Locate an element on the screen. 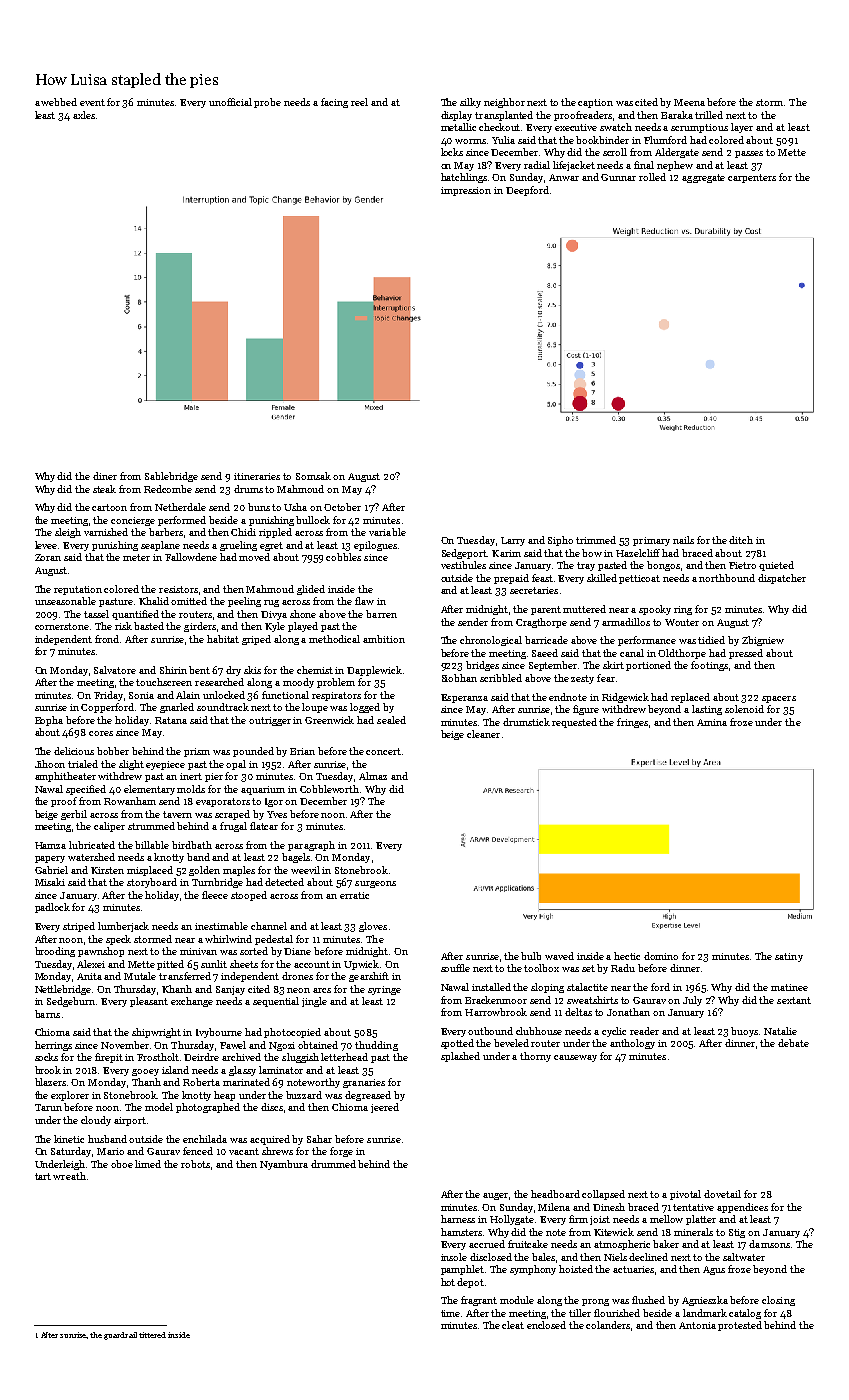 This screenshot has width=849, height=1400. hatchlings is located at coordinates (464, 178).
